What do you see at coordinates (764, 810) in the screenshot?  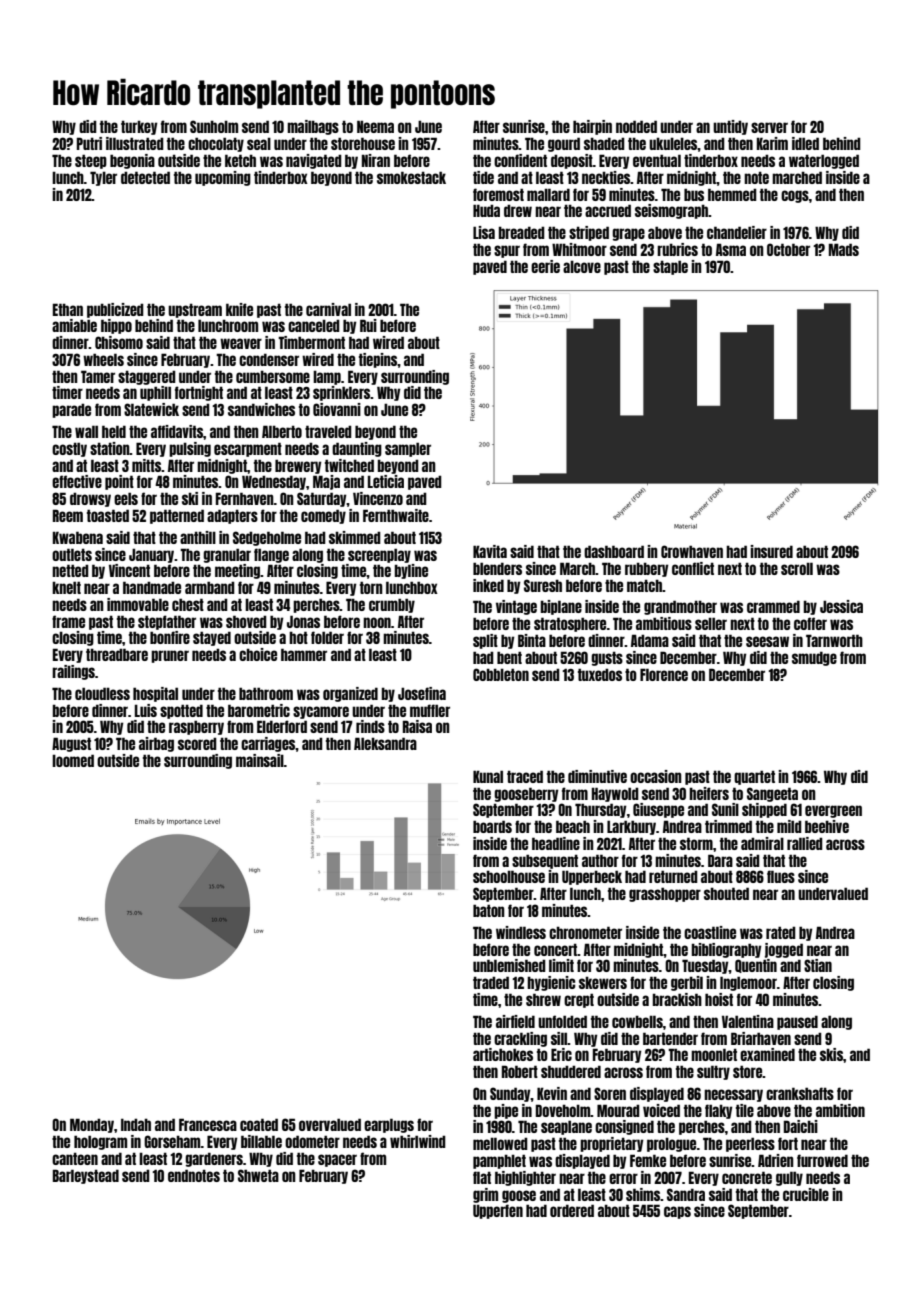 I see `shipped` at bounding box center [764, 810].
